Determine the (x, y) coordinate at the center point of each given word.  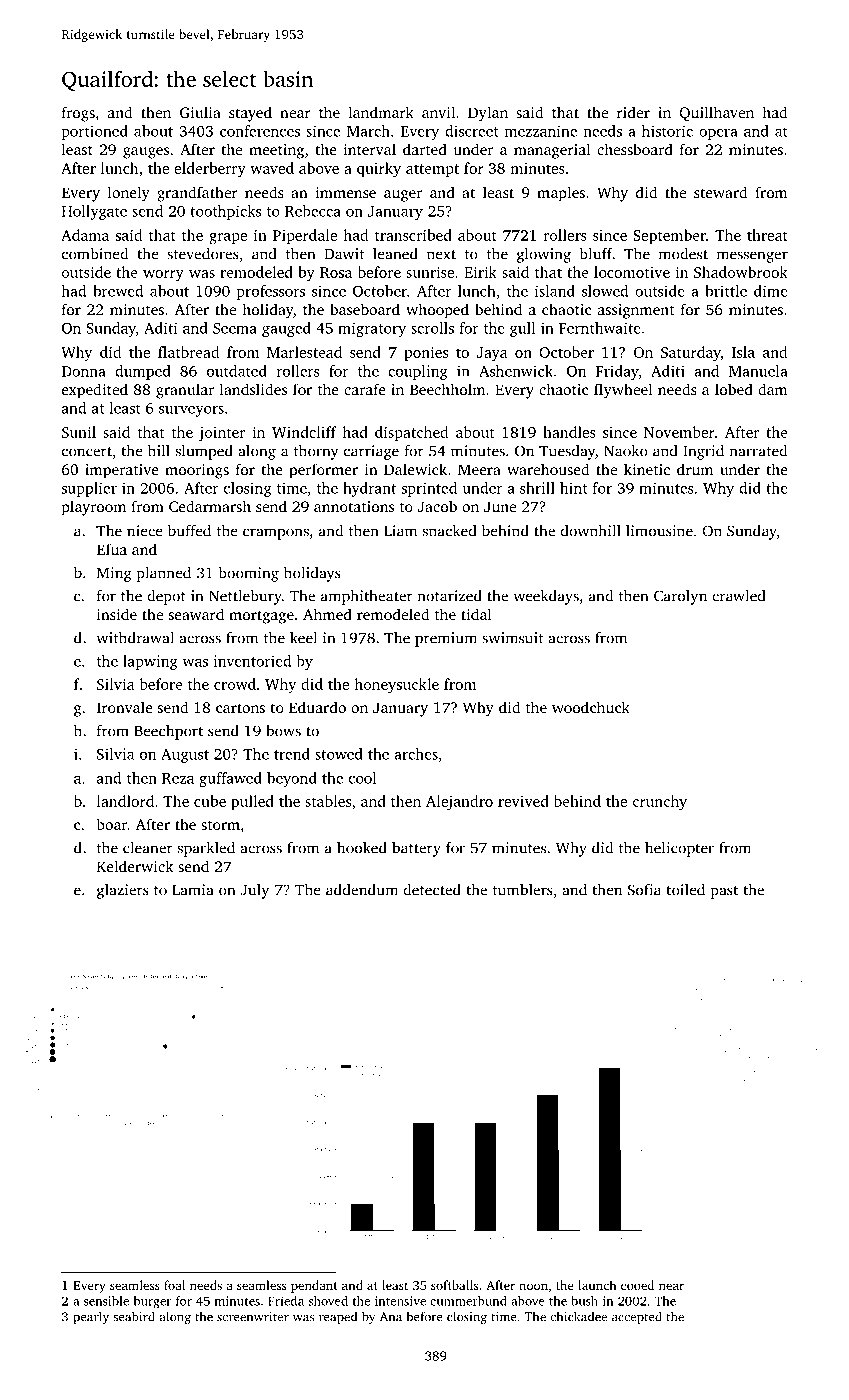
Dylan (488, 114)
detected (432, 890)
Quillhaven (716, 113)
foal (174, 1285)
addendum (362, 890)
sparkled (206, 849)
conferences (260, 131)
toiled (685, 890)
